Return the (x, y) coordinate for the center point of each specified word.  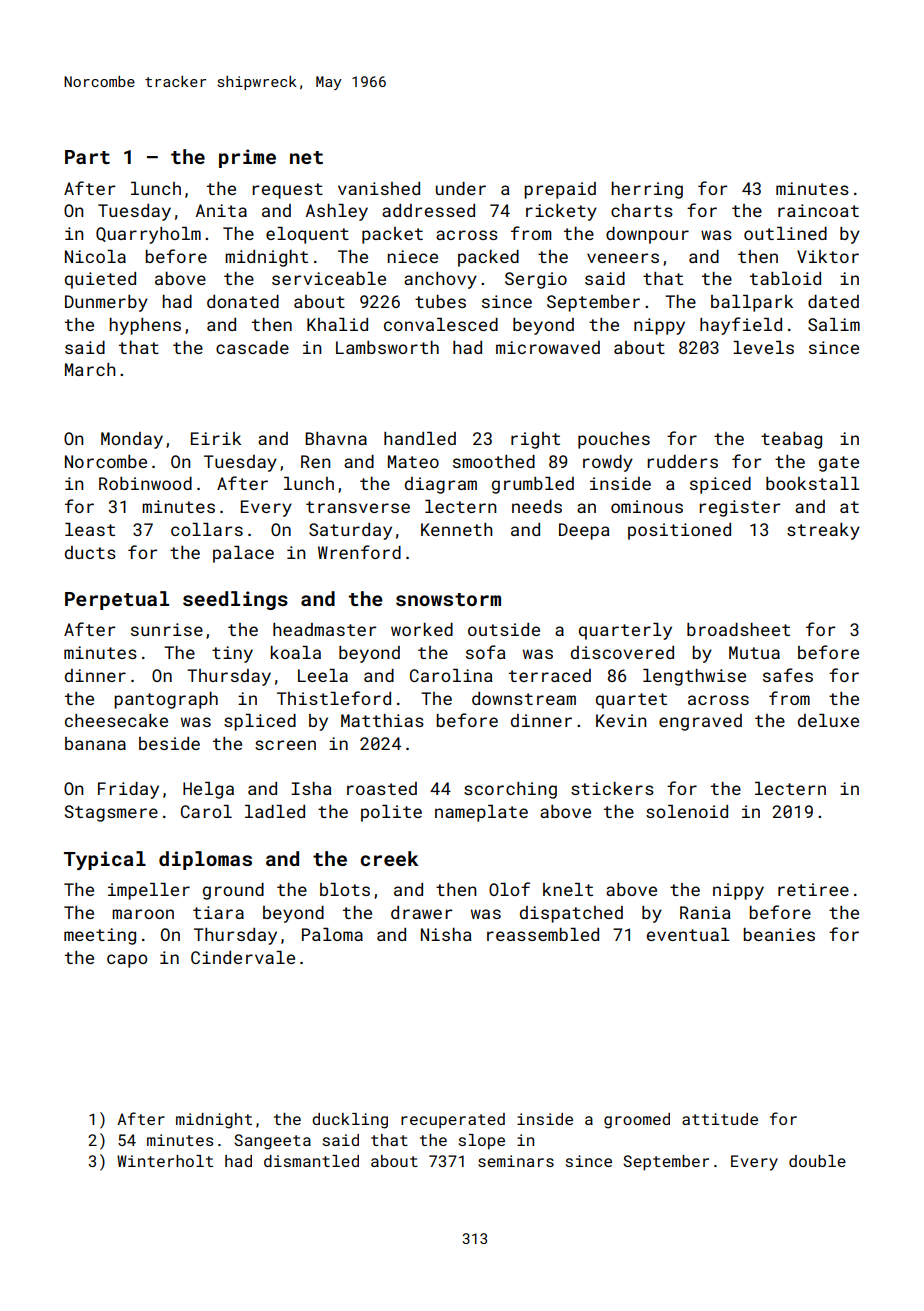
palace (243, 554)
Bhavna (336, 438)
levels (763, 347)
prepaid (560, 190)
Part (87, 157)
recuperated (453, 1121)
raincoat (818, 210)
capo (127, 961)
